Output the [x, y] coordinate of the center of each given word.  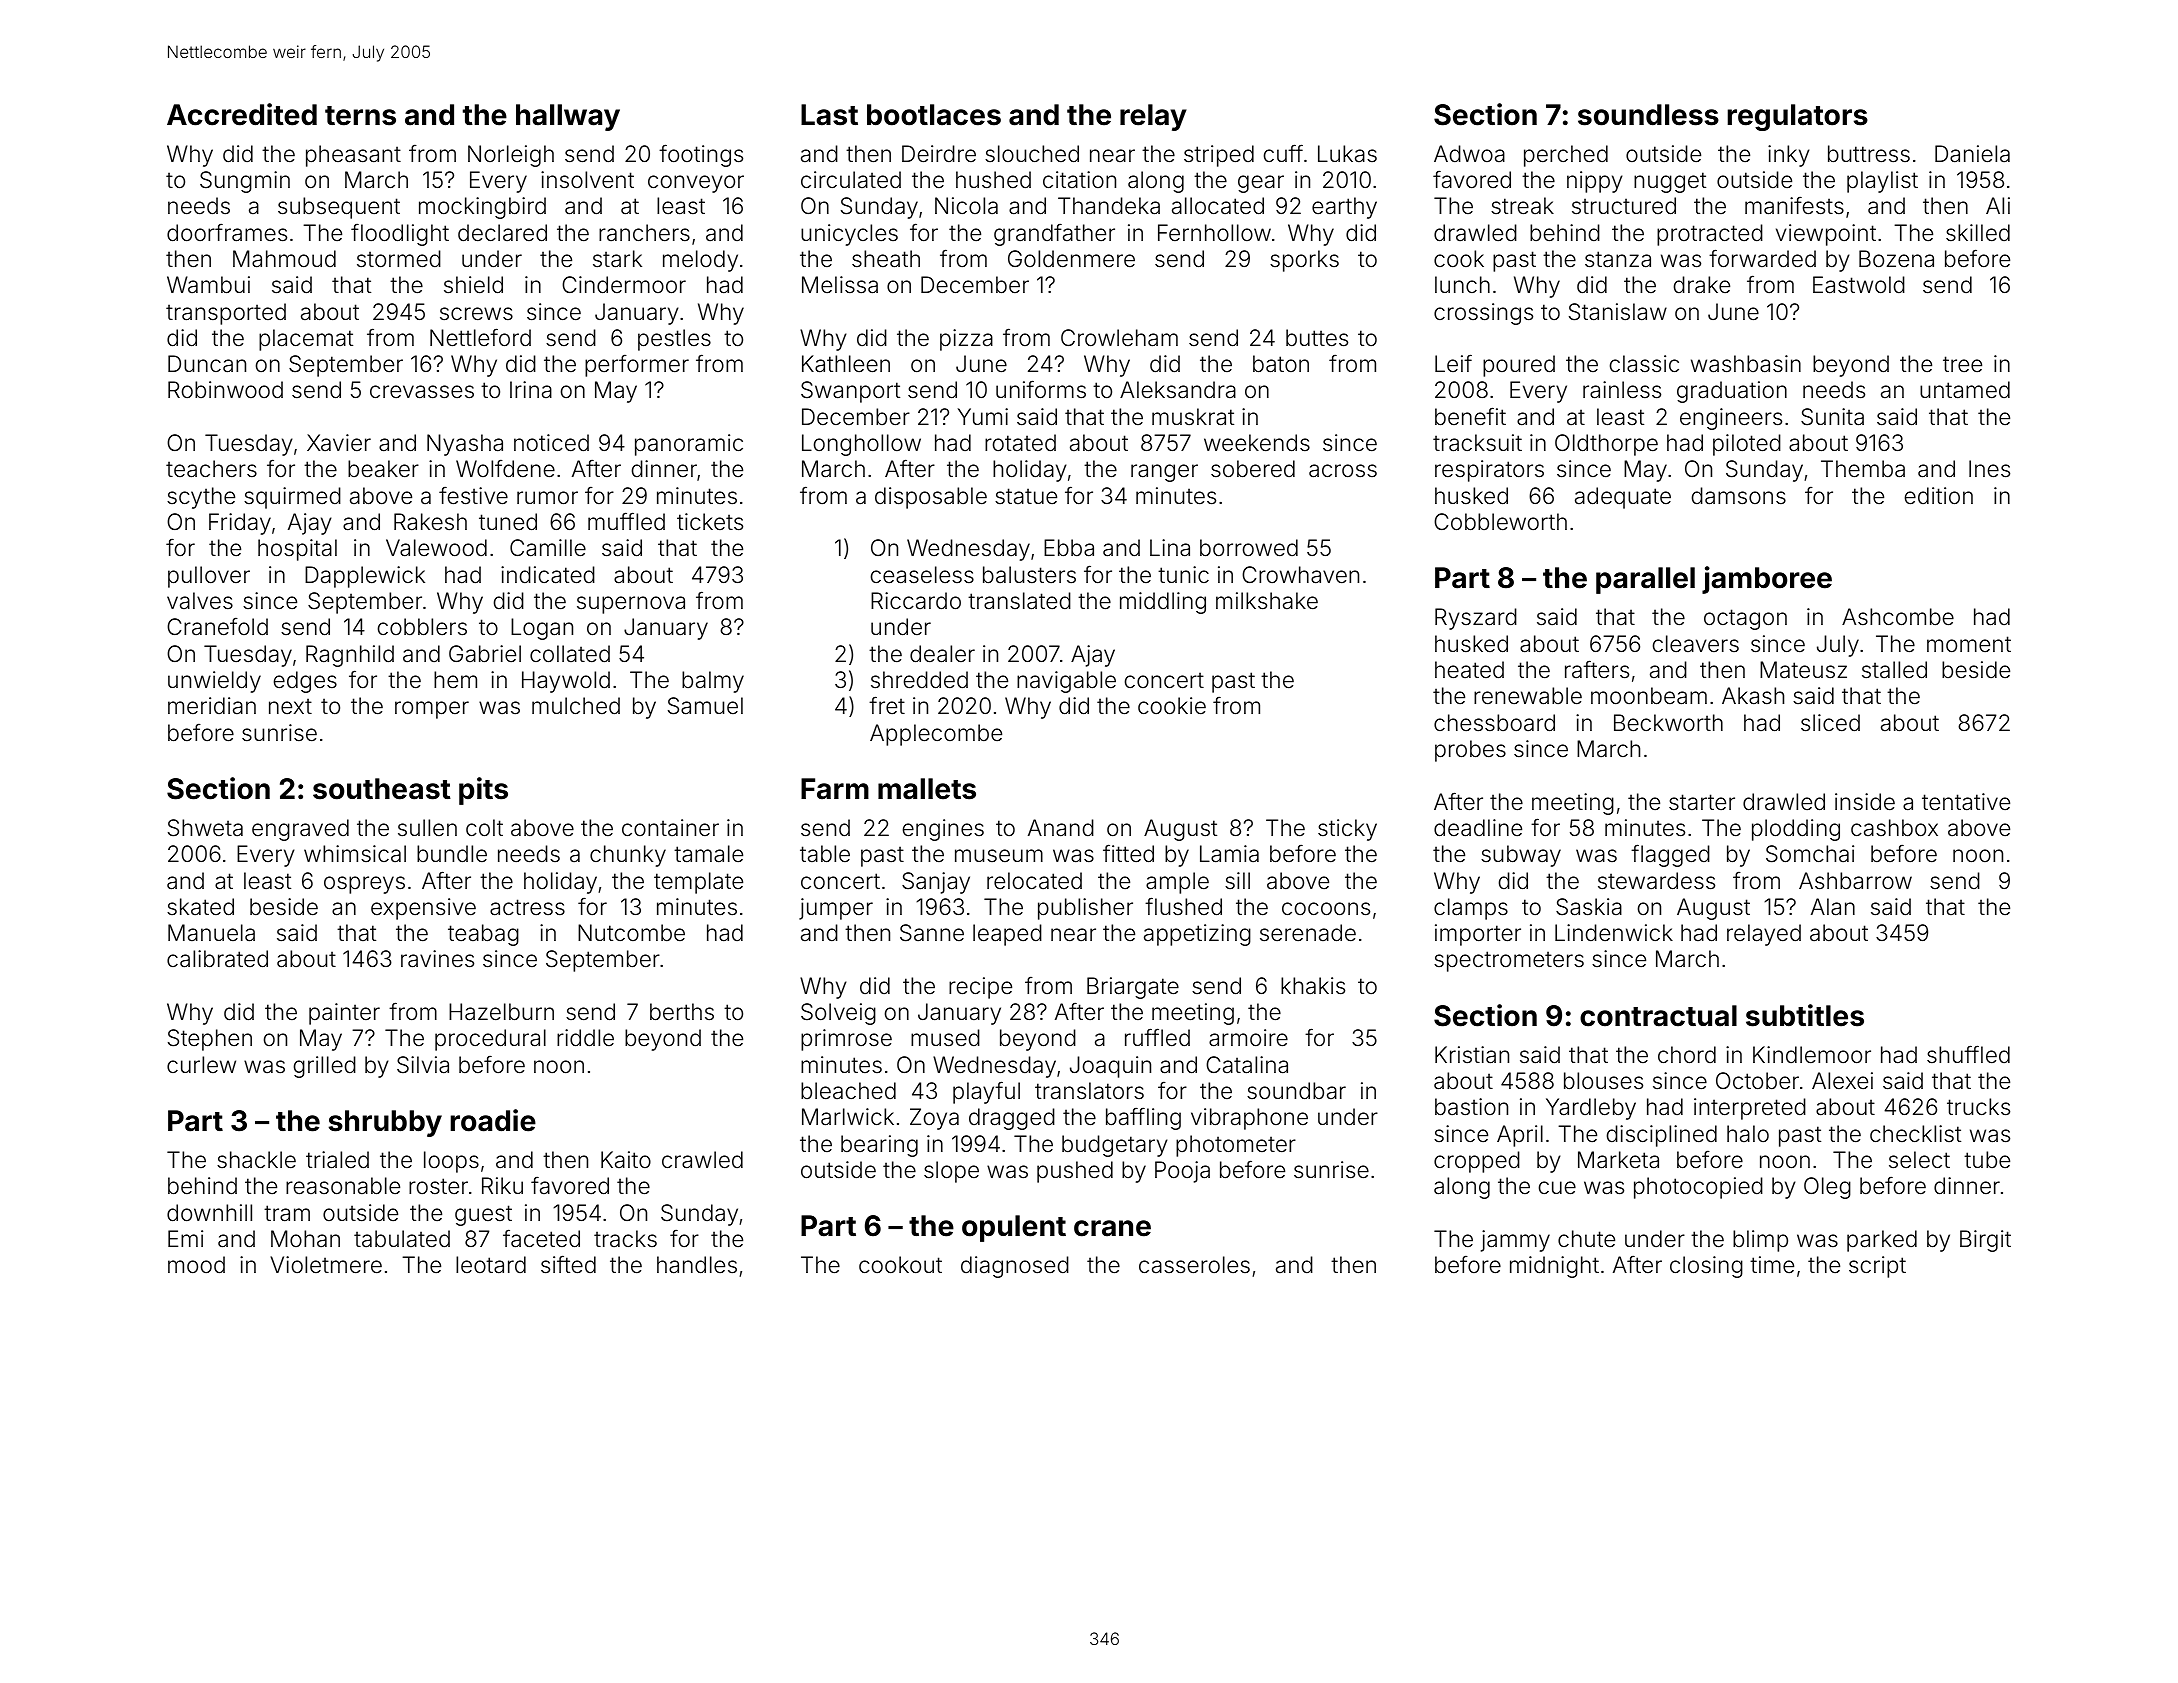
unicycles [849, 235]
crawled [702, 1160]
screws [476, 314]
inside [1865, 802]
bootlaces [934, 115]
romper [432, 710]
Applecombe [936, 735]
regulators [1798, 117]
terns [360, 116]
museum [999, 855]
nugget [1670, 182]
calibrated [217, 959]
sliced [1830, 723]
